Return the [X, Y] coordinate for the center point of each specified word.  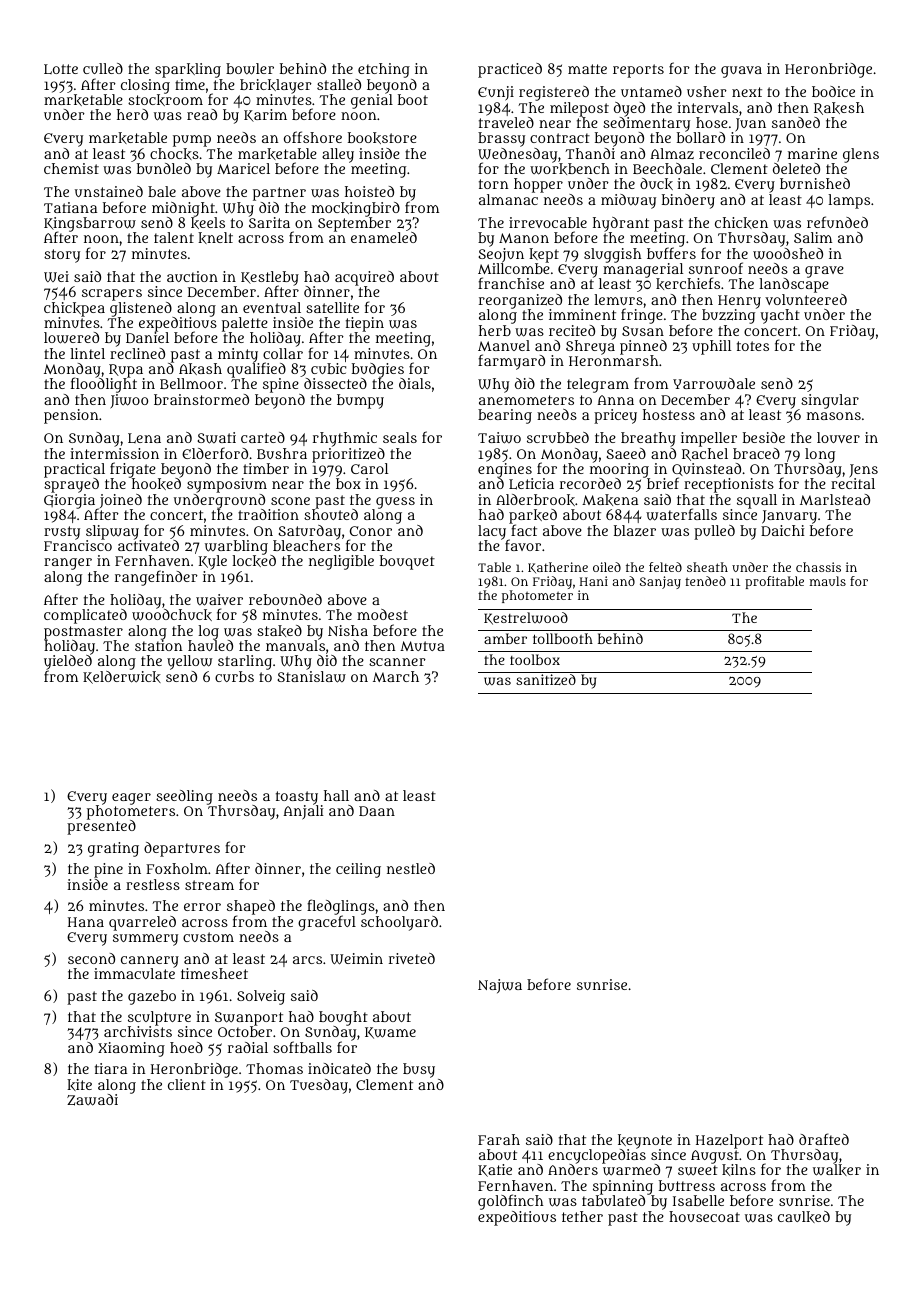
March [396, 676]
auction [192, 276]
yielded [68, 663]
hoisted [369, 191]
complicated [85, 616]
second [91, 958]
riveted [412, 958]
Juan [750, 125]
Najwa [500, 986]
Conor [371, 531]
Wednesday [517, 155]
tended [705, 581]
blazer [635, 530]
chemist [71, 168]
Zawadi [92, 1100]
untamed [651, 91]
